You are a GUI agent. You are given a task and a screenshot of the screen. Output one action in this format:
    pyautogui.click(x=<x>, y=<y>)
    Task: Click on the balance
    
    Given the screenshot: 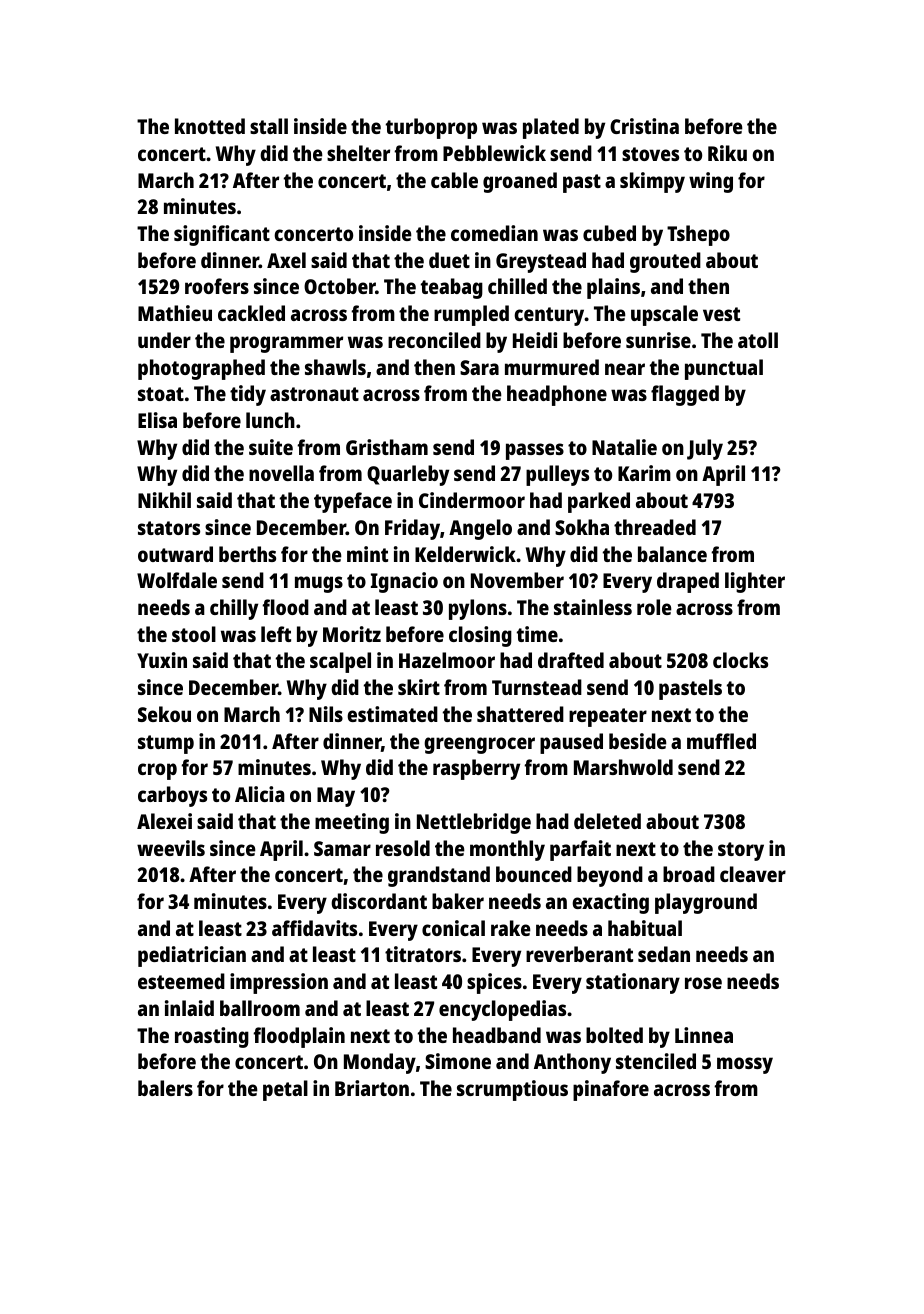 What is the action you would take?
    pyautogui.click(x=672, y=554)
